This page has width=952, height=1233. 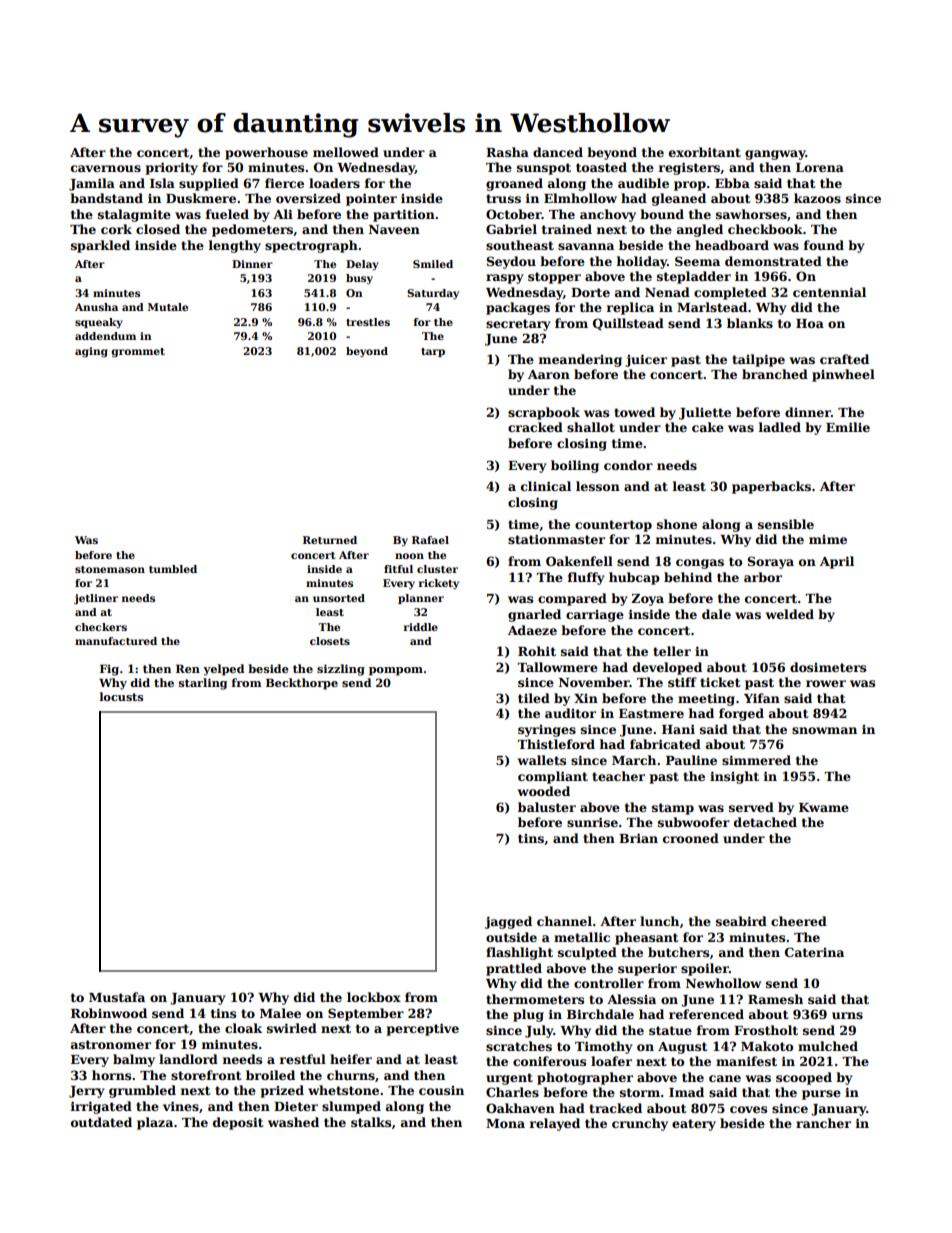 What do you see at coordinates (243, 1028) in the page?
I see `cloak` at bounding box center [243, 1028].
